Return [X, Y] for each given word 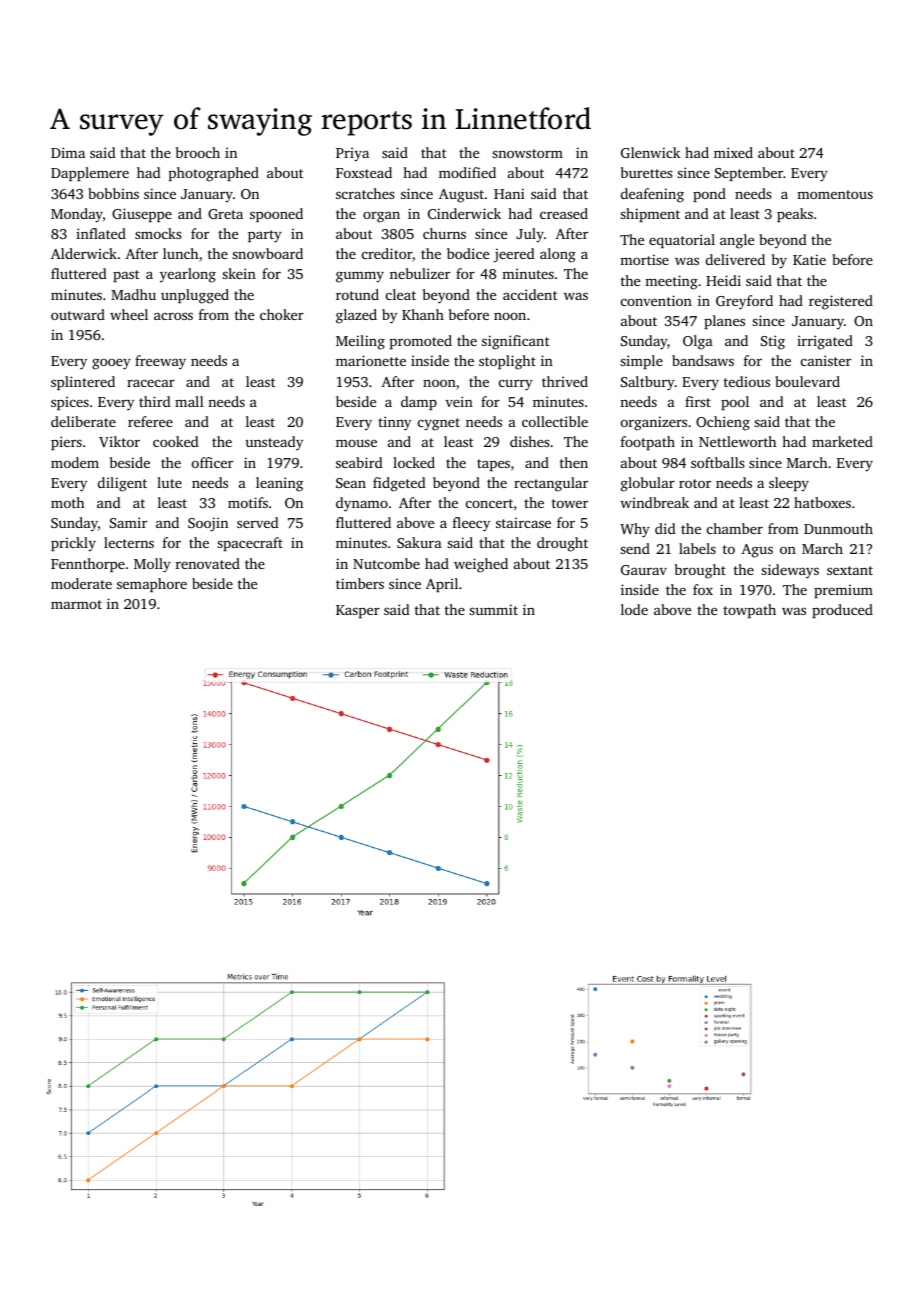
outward [78, 314]
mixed [733, 152]
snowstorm [527, 153]
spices [70, 403]
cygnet [439, 424]
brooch [198, 152]
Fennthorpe [88, 565]
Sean [351, 483]
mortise [644, 259]
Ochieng [723, 423]
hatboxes [822, 502]
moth [67, 502]
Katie [809, 259]
